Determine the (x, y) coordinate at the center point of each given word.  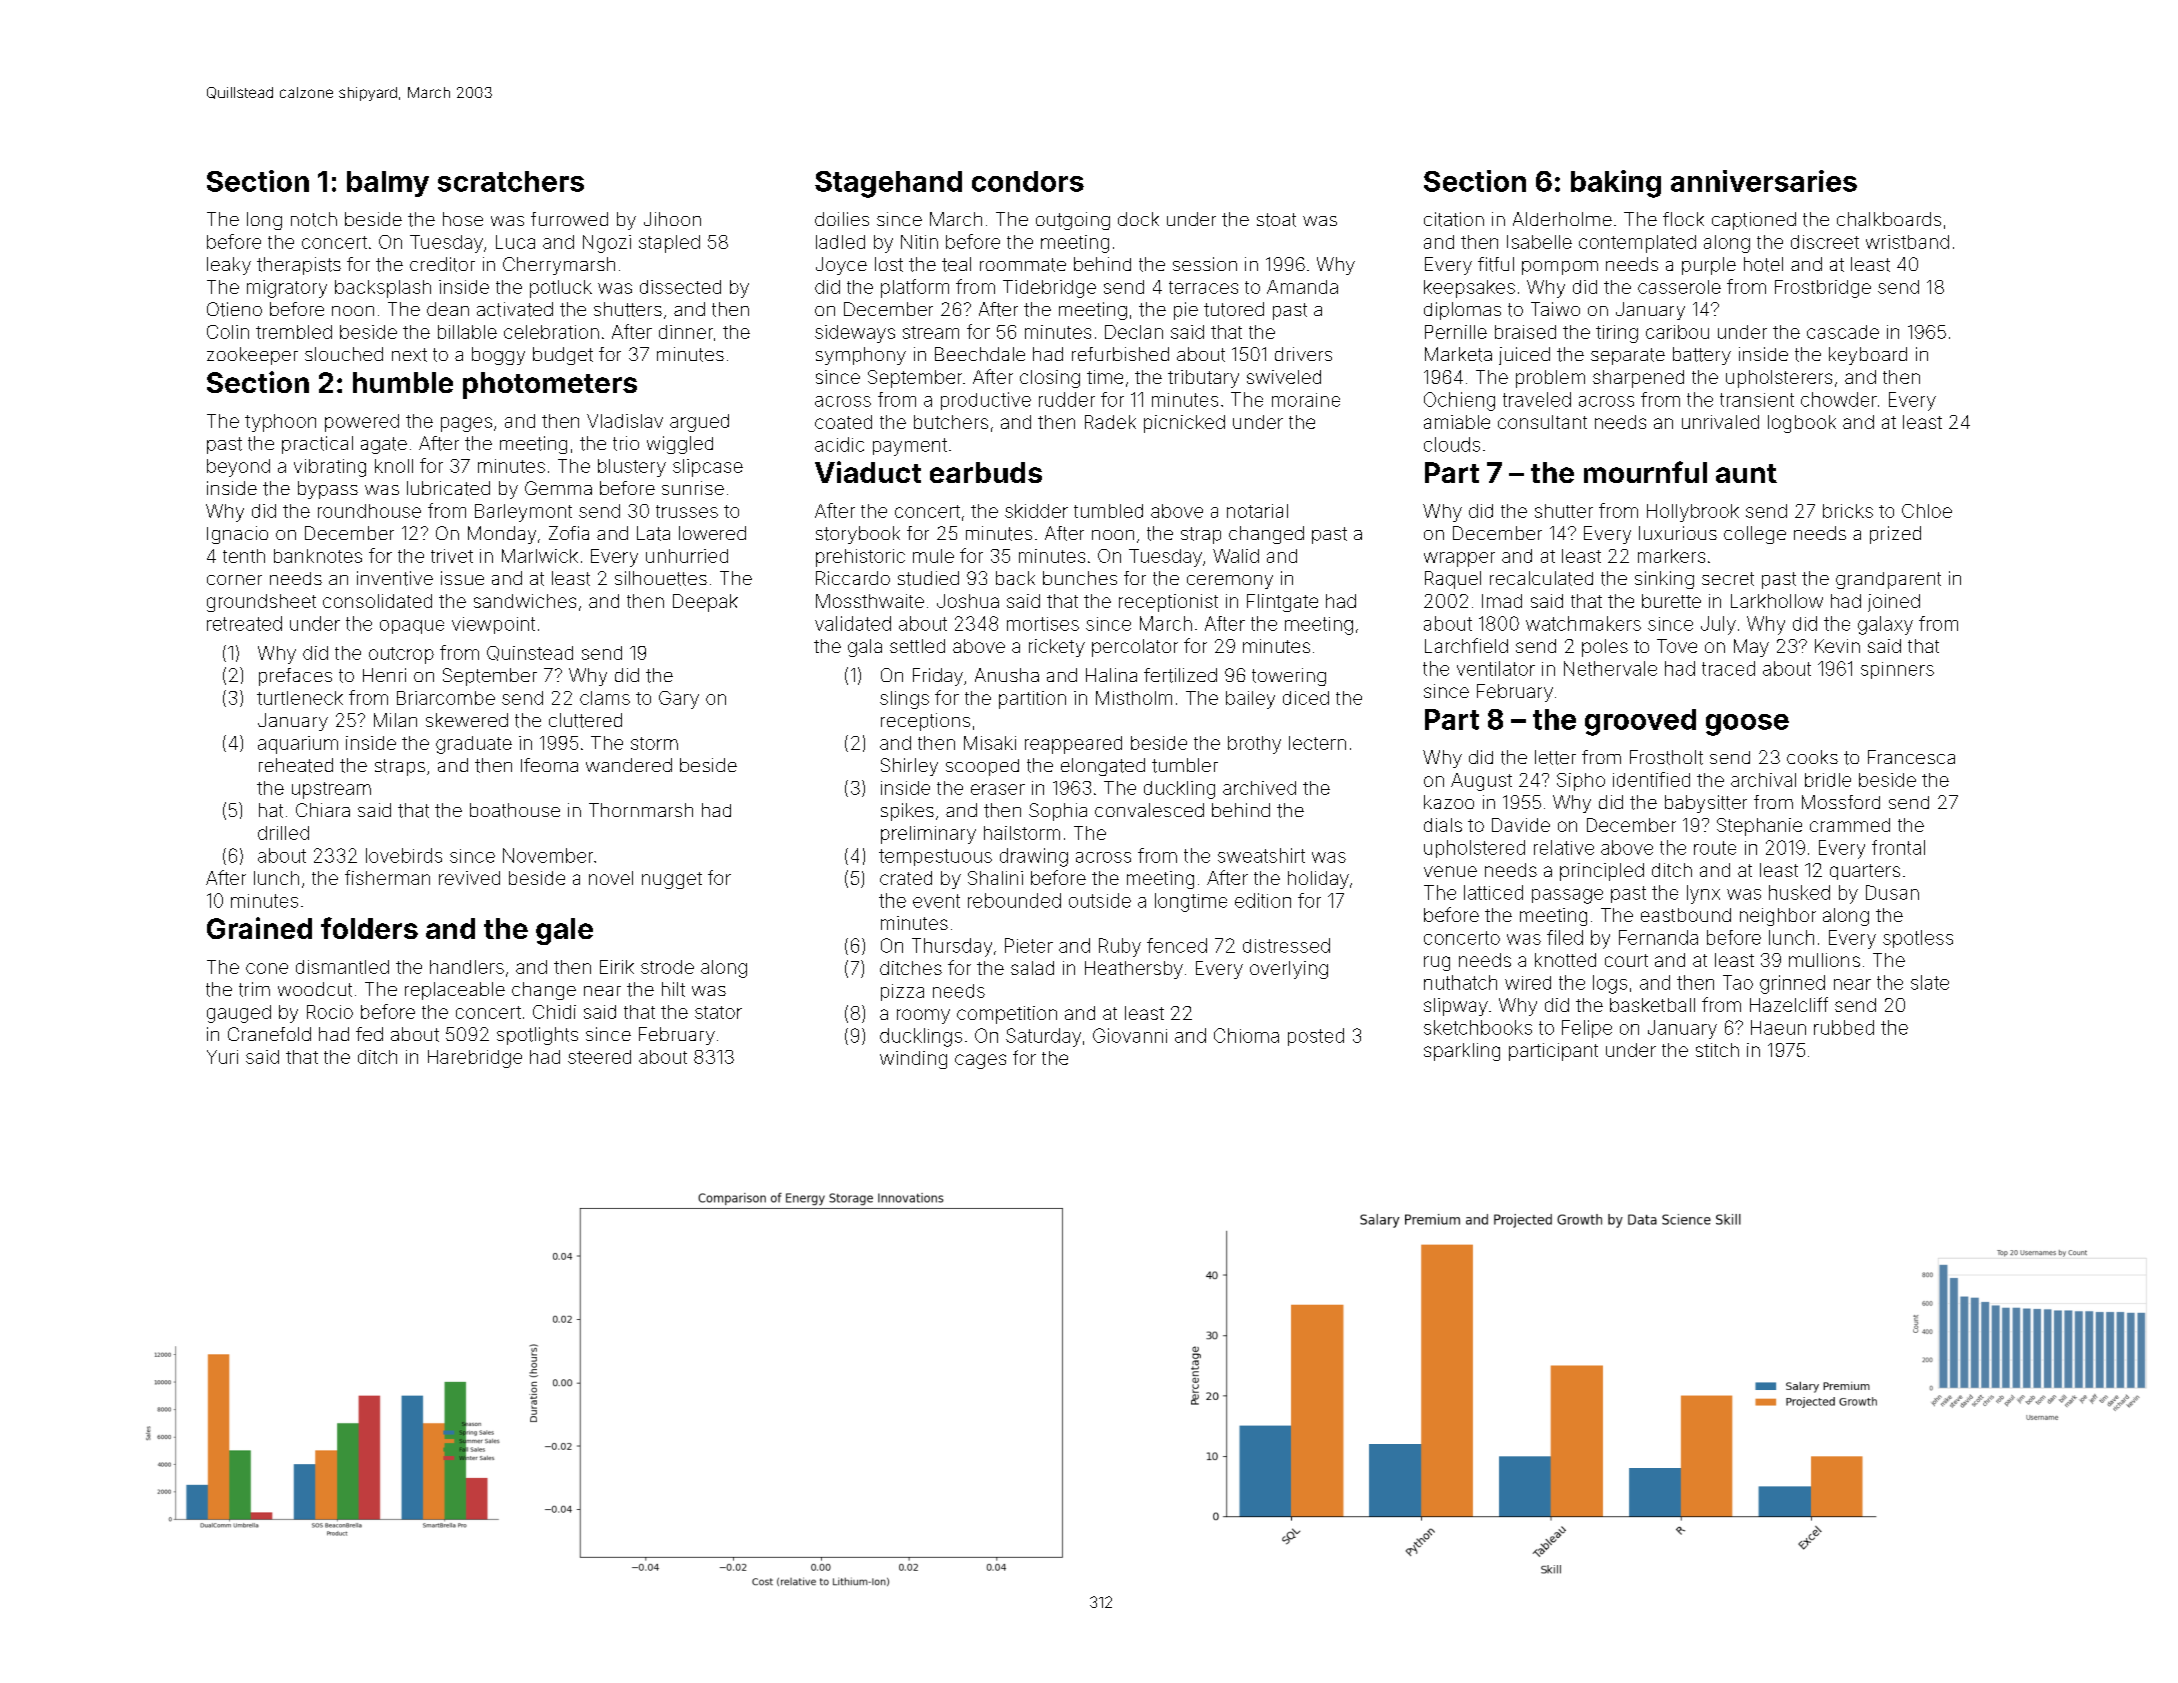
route (1715, 848)
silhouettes (661, 578)
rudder (1067, 399)
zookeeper (252, 356)
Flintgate (1282, 603)
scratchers (511, 181)
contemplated (1637, 244)
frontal (1898, 847)
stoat (1276, 220)
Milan (395, 720)
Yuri (222, 1057)
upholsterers (1779, 379)
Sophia (1058, 812)
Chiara (323, 810)
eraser (998, 789)
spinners (1897, 670)
